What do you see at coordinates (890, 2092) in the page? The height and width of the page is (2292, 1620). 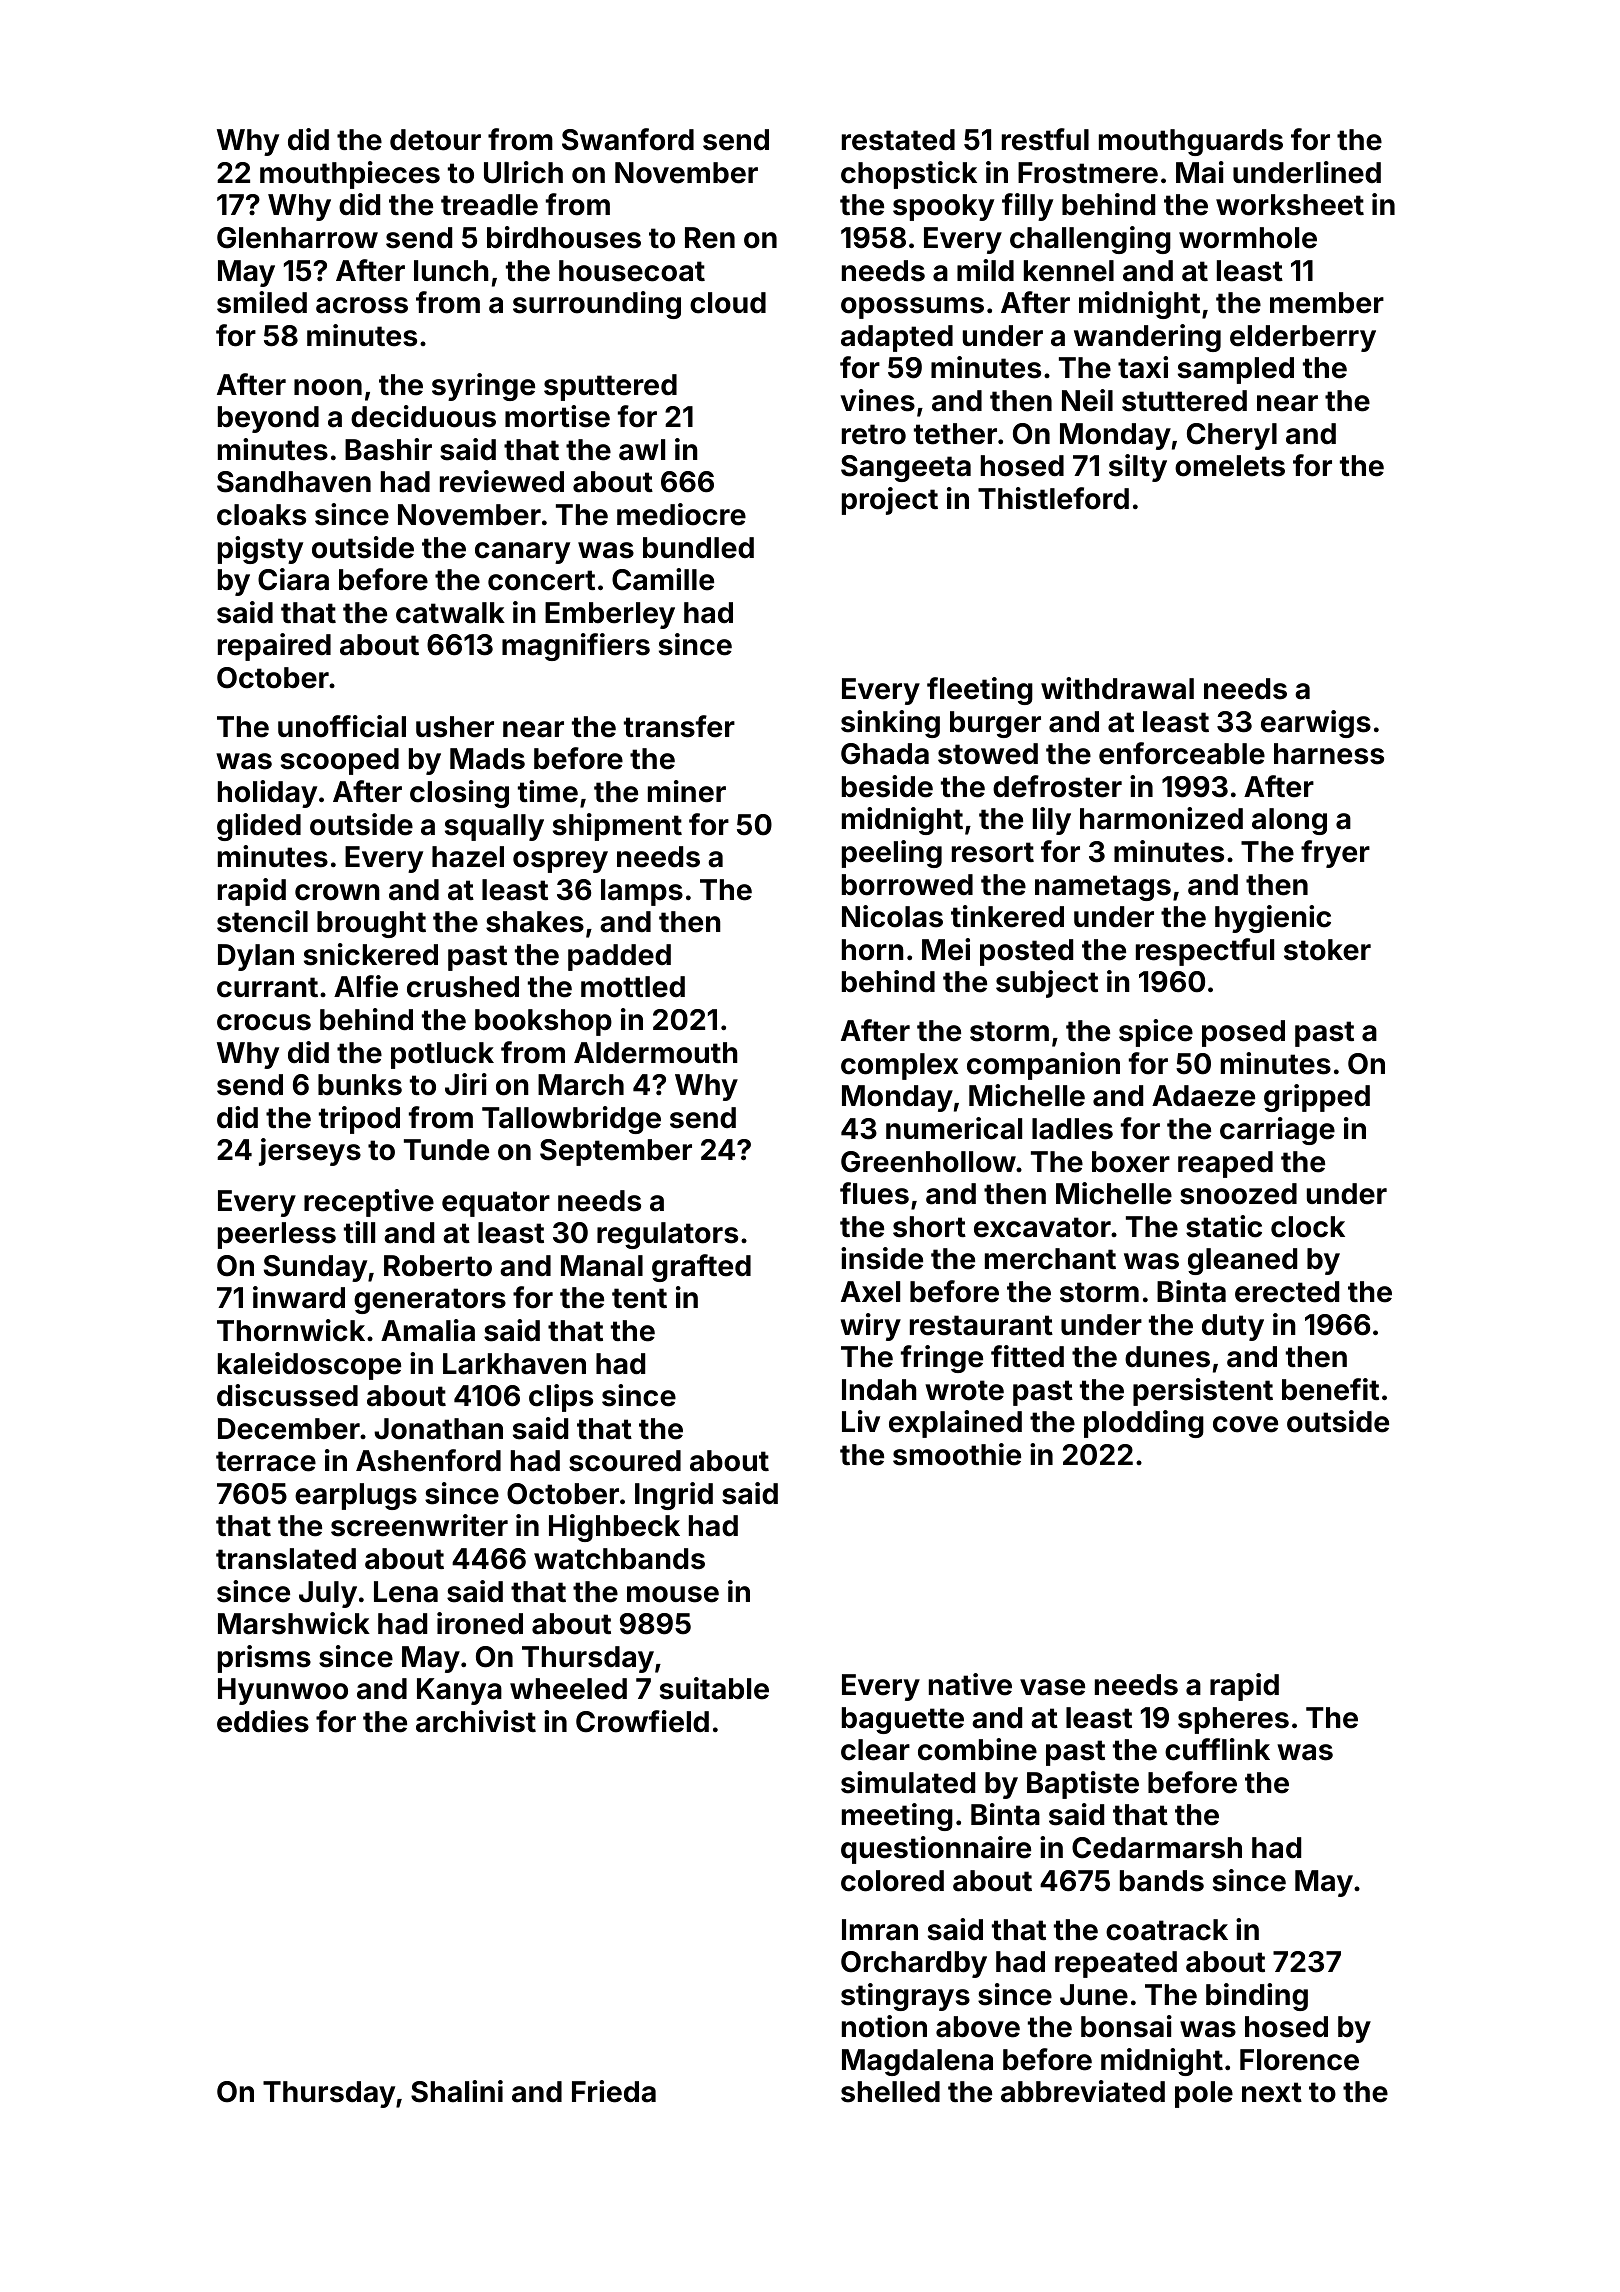 I see `shelled` at bounding box center [890, 2092].
